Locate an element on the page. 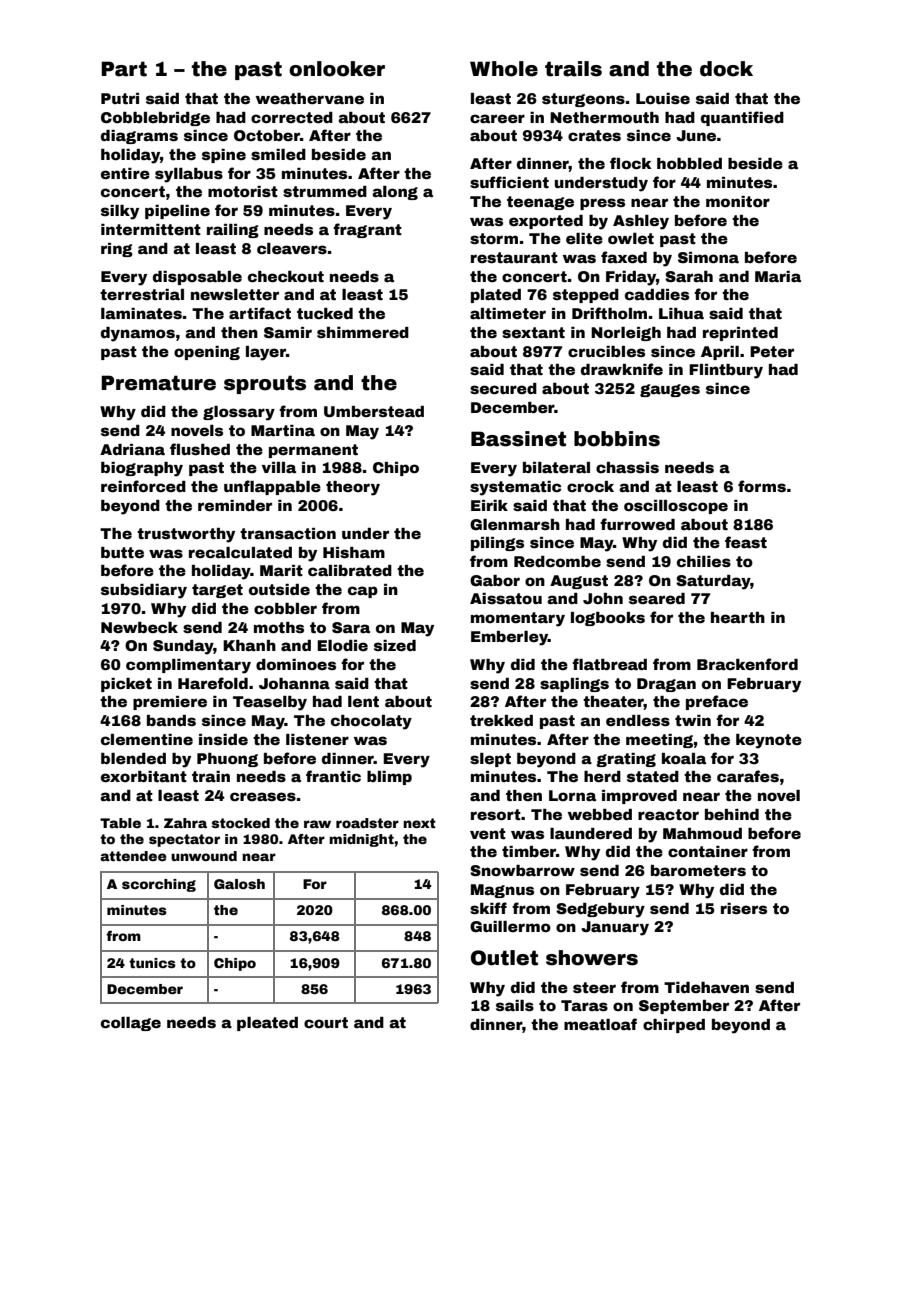 The height and width of the page is (1316, 908). resort is located at coordinates (496, 814).
